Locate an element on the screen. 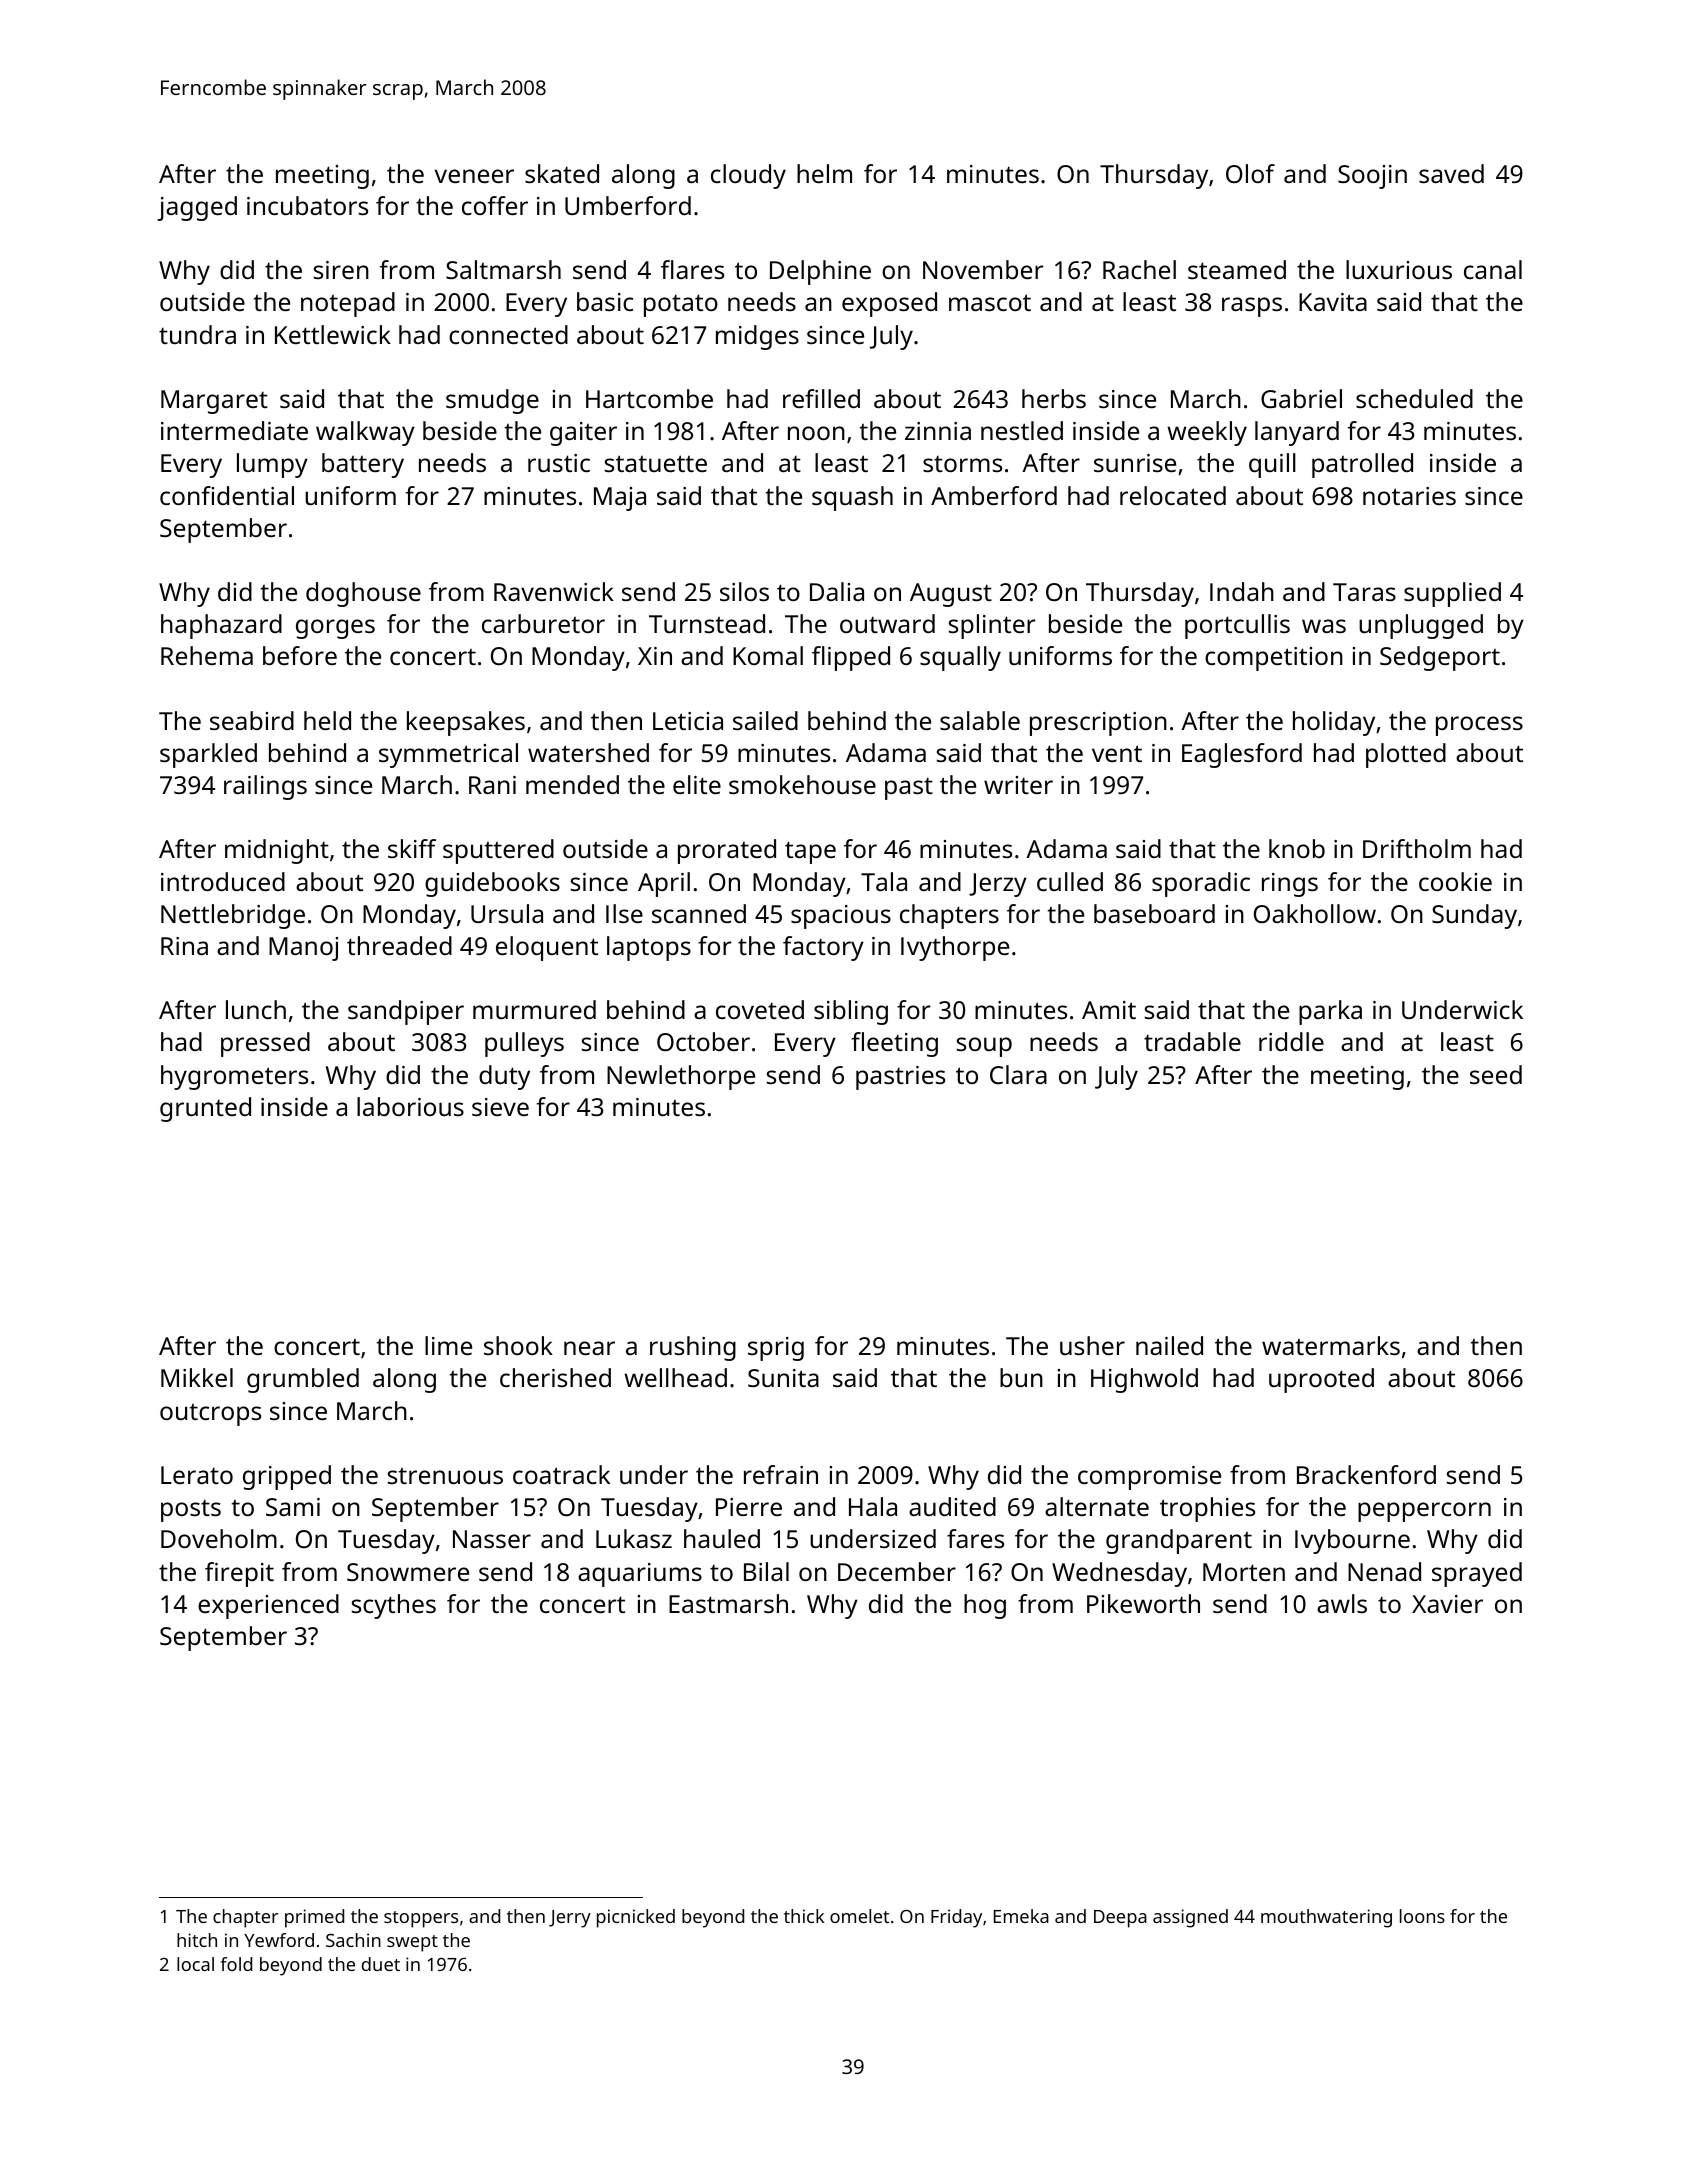 The height and width of the screenshot is (2178, 1683). was is located at coordinates (1324, 626).
